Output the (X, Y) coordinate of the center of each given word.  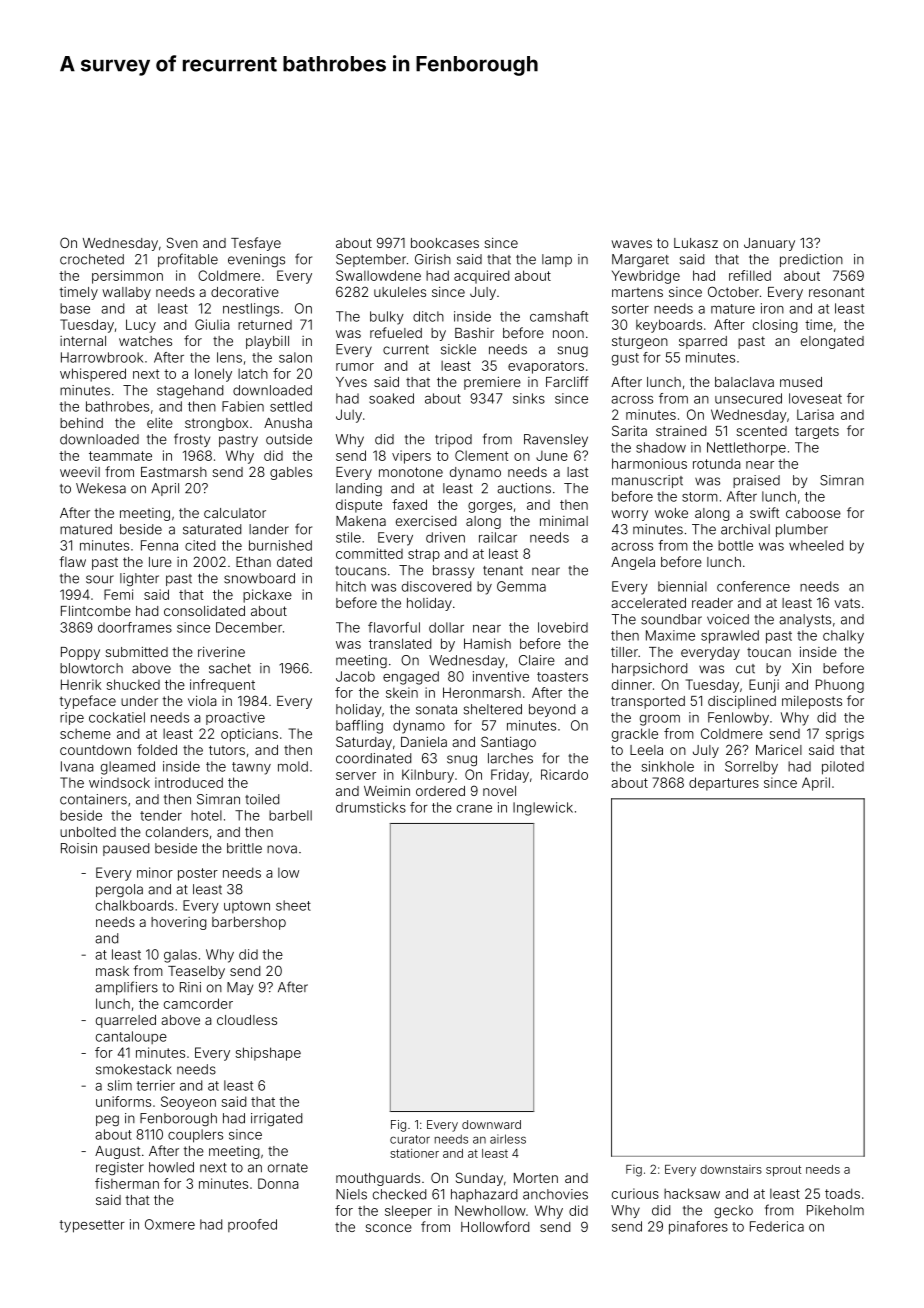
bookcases (445, 243)
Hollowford (495, 1226)
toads (842, 1193)
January (769, 244)
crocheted (92, 259)
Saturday (364, 743)
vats (847, 603)
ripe (72, 718)
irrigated (276, 1119)
